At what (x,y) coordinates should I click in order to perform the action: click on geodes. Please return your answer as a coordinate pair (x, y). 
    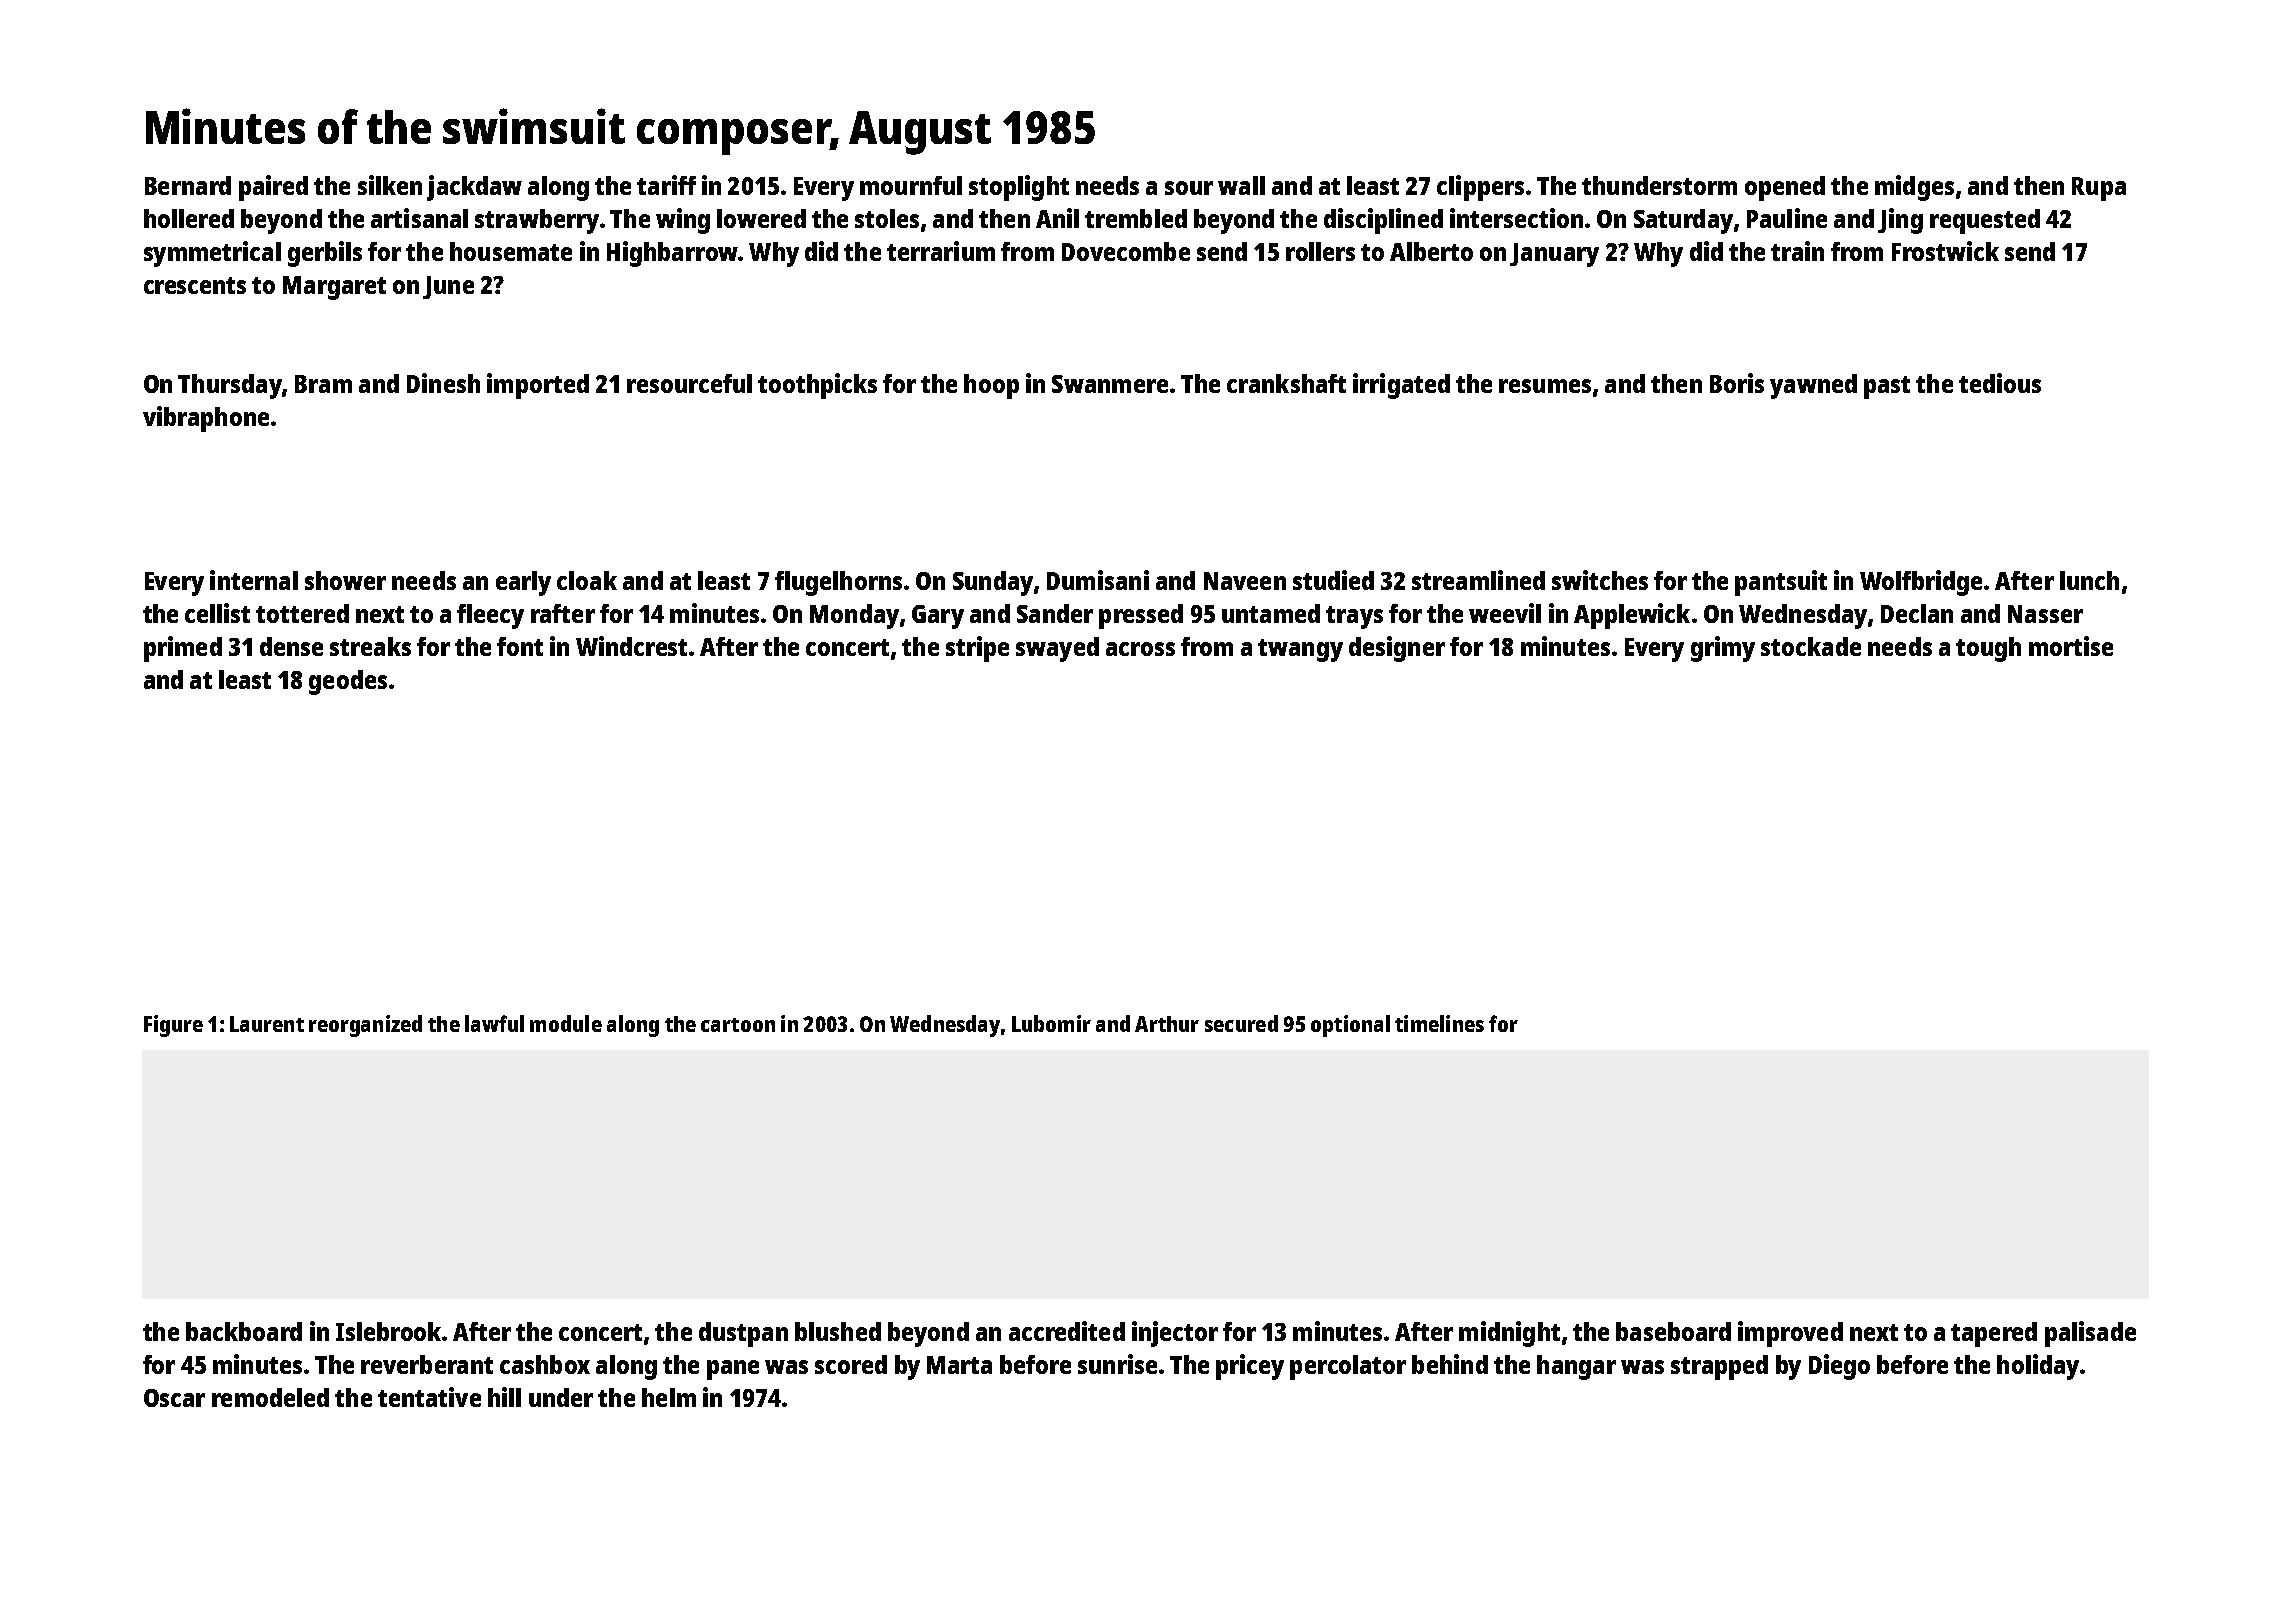
    Looking at the image, I should click on (348, 682).
